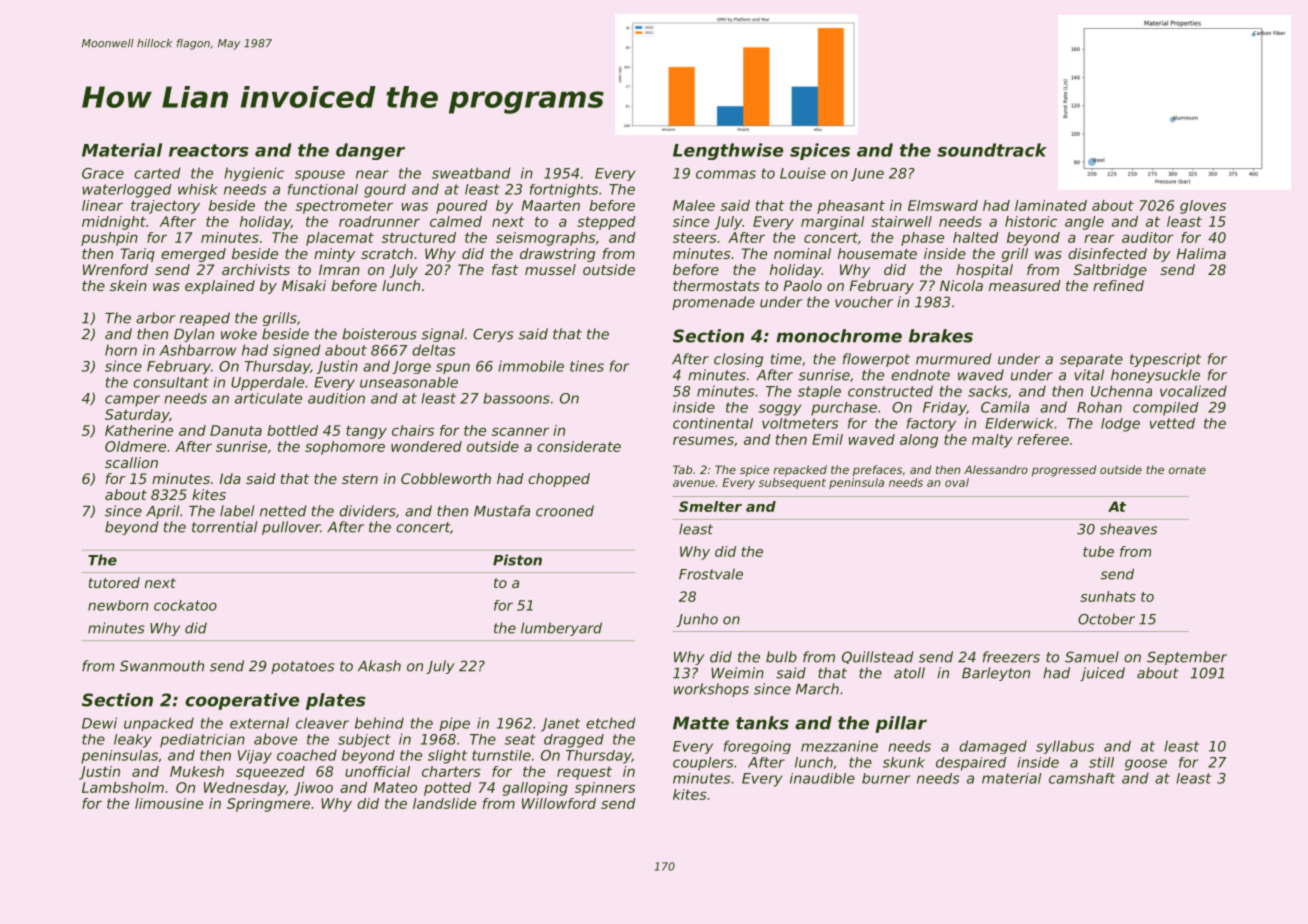 The width and height of the image is (1308, 924). Describe the element at coordinates (1089, 375) in the image. I see `vital` at that location.
